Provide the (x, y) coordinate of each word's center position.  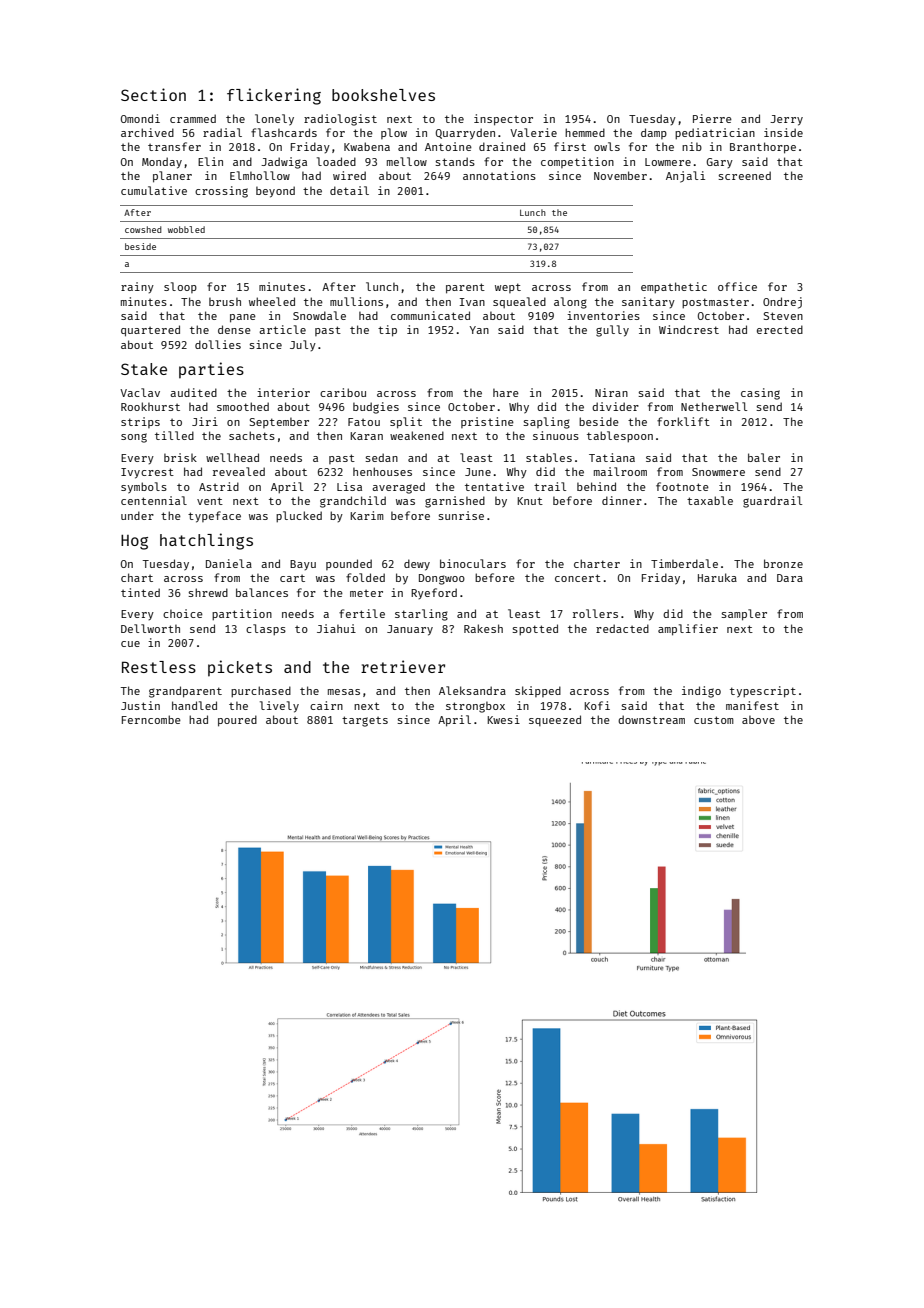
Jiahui (336, 628)
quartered (150, 331)
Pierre (712, 118)
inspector (503, 120)
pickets (240, 668)
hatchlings (206, 541)
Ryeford (434, 593)
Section (153, 94)
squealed (519, 302)
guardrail (772, 502)
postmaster (715, 303)
